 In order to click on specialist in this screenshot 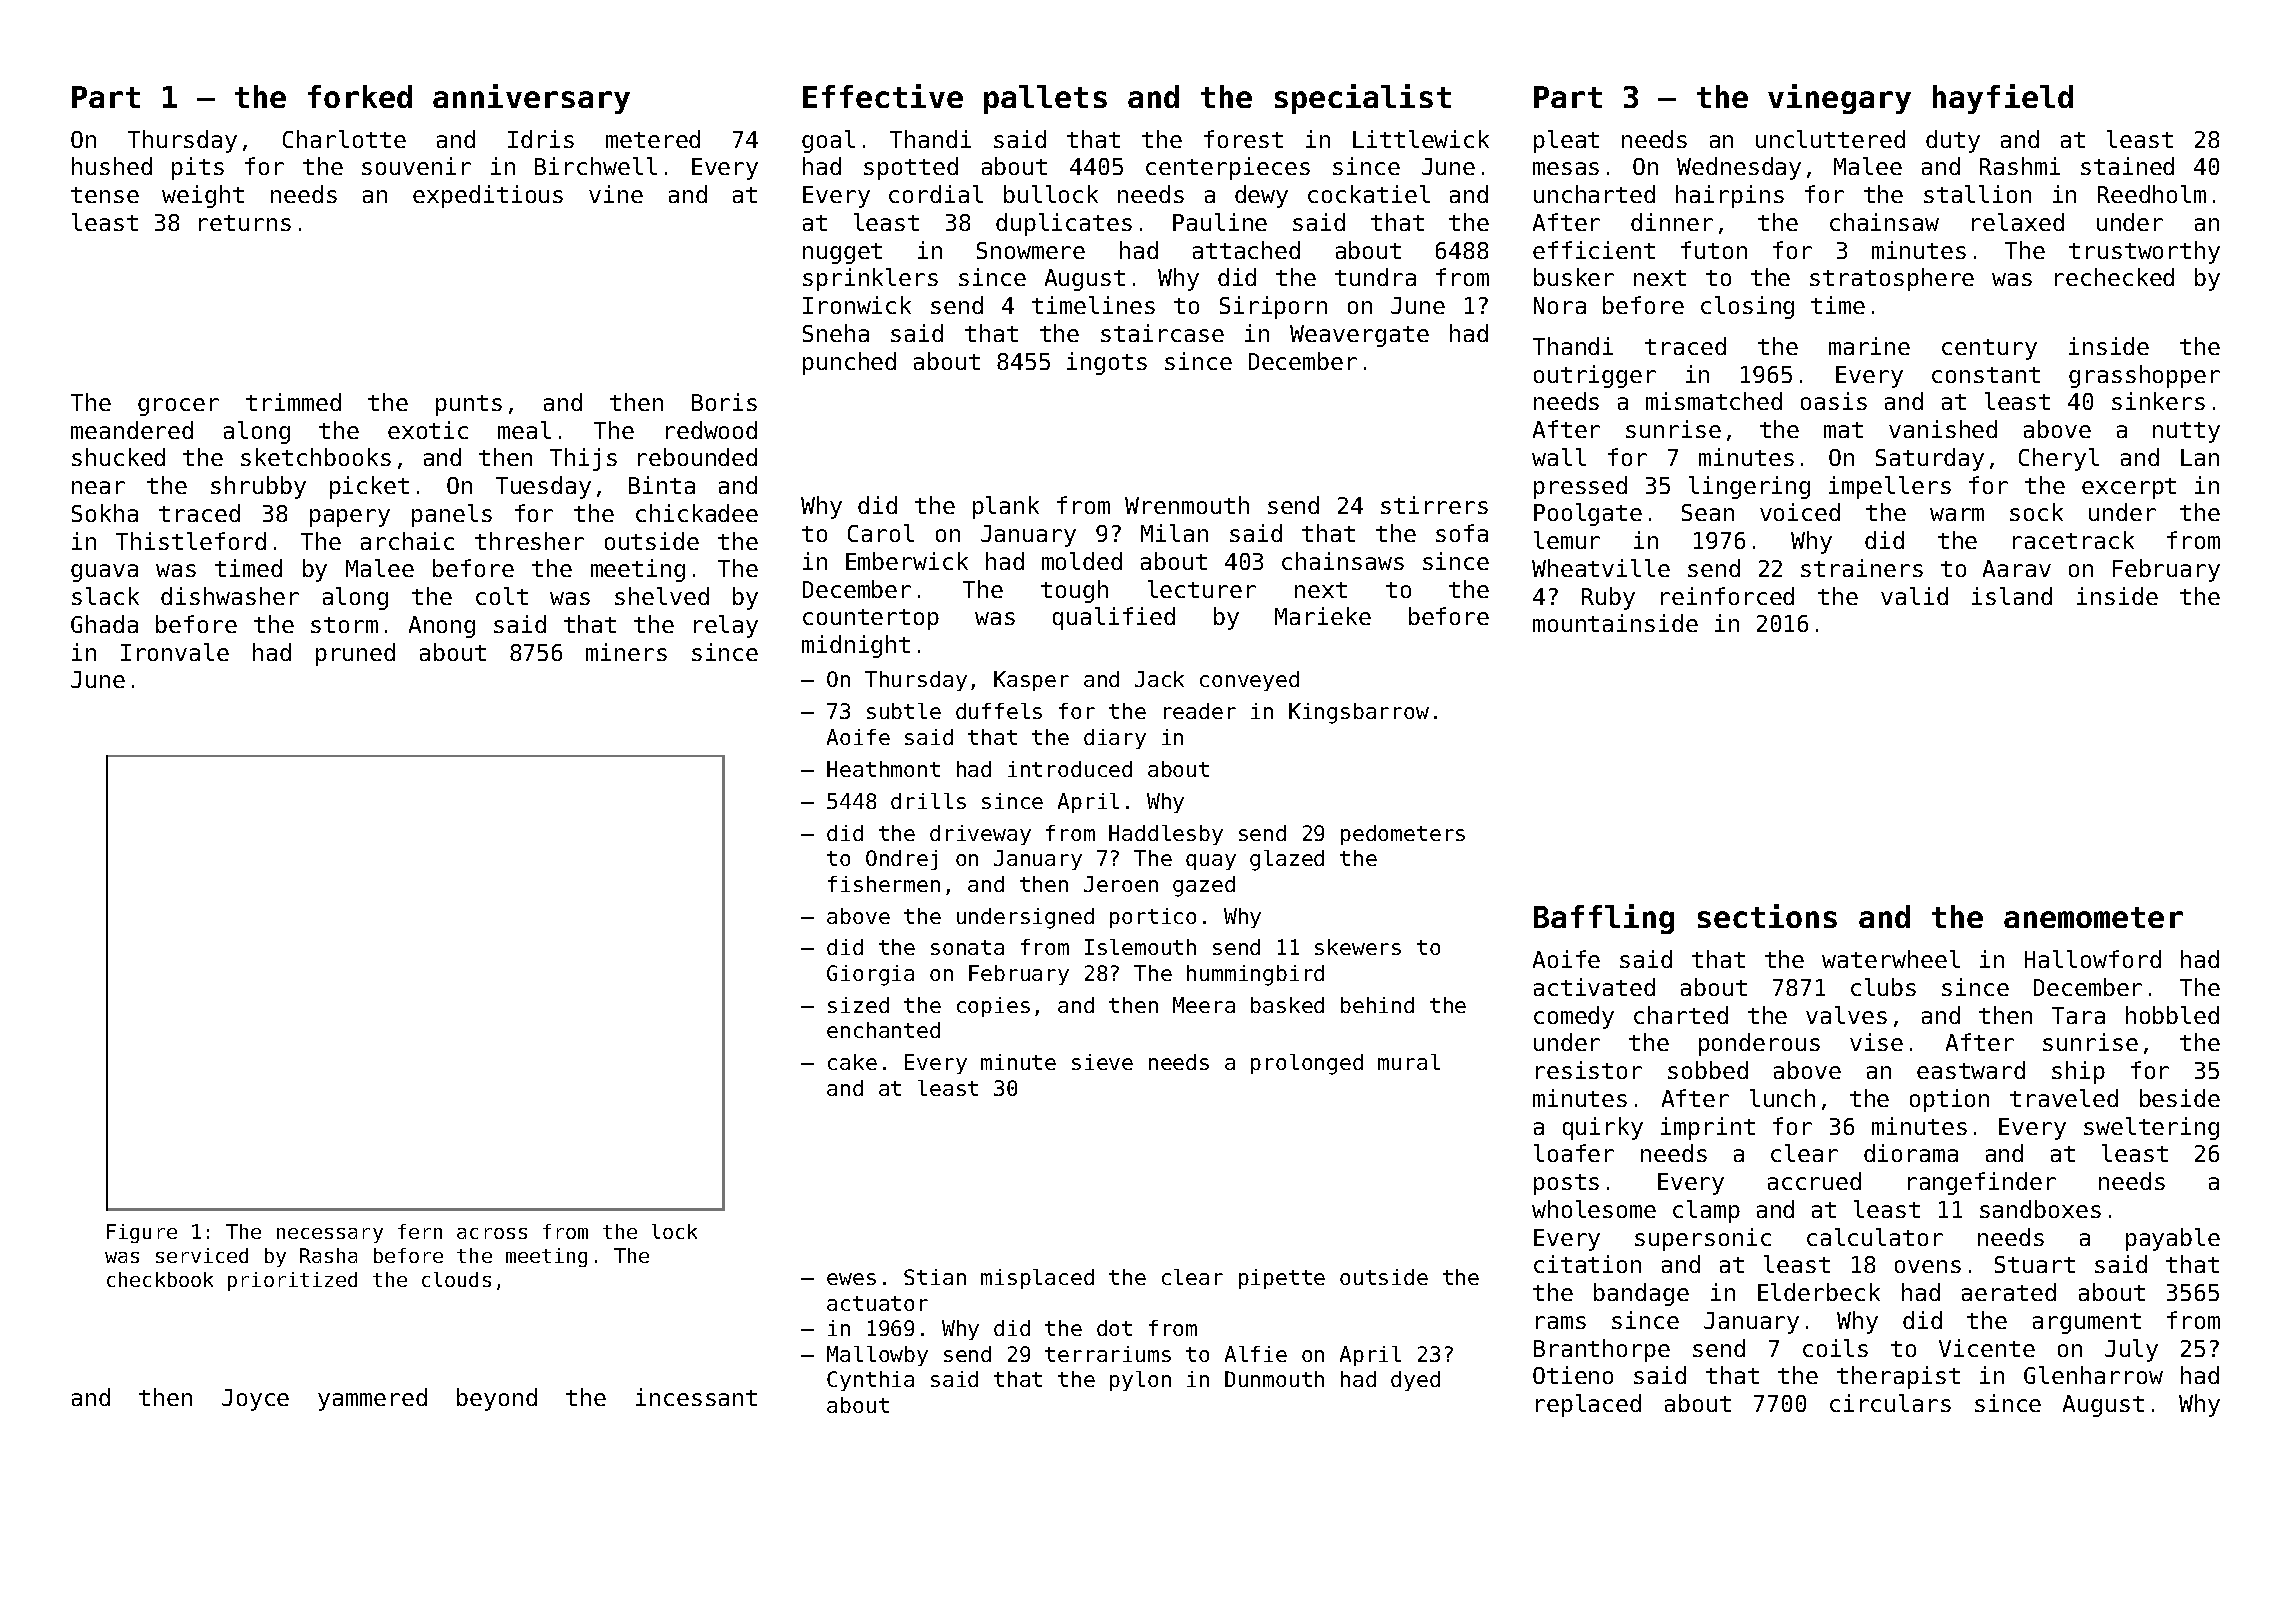, I will do `click(1363, 99)`.
